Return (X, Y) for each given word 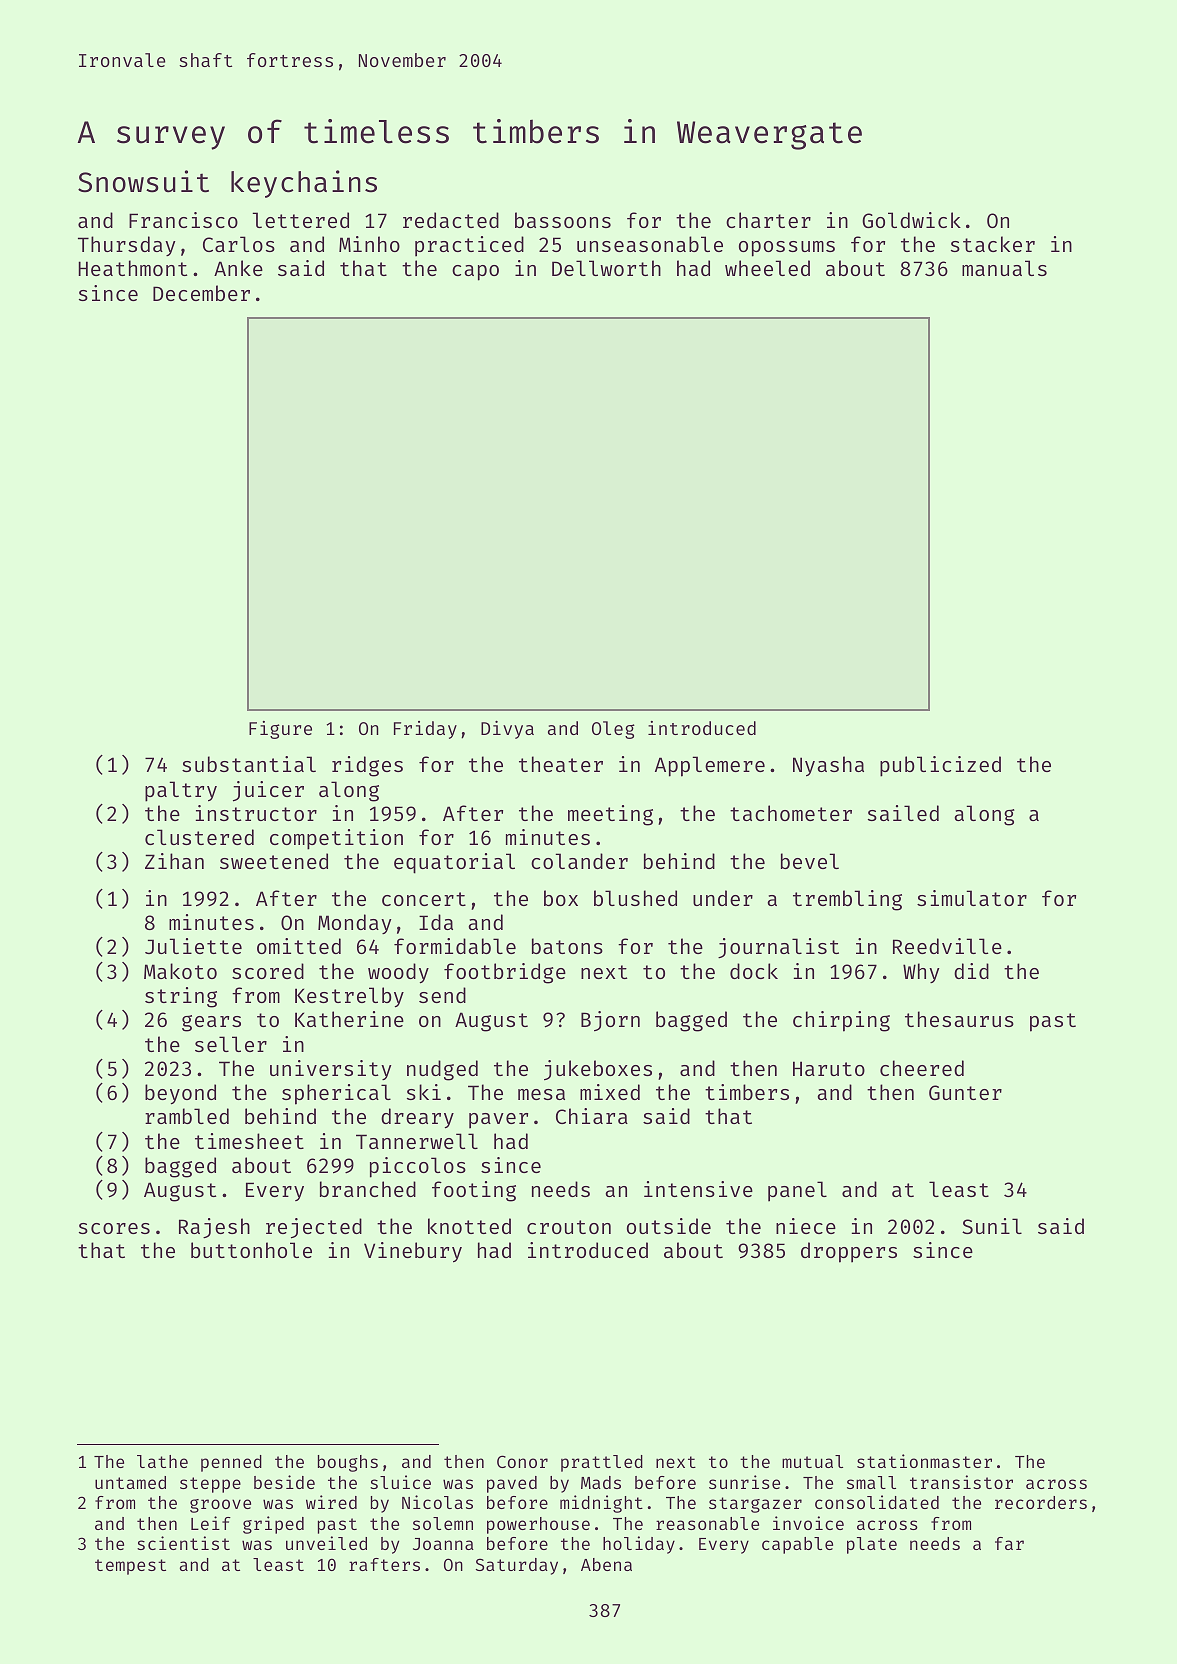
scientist (183, 1543)
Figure (280, 730)
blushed (635, 898)
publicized (940, 766)
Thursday (126, 246)
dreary (417, 1118)
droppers (849, 1252)
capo (475, 273)
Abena (606, 1564)
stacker (993, 244)
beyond (180, 1094)
